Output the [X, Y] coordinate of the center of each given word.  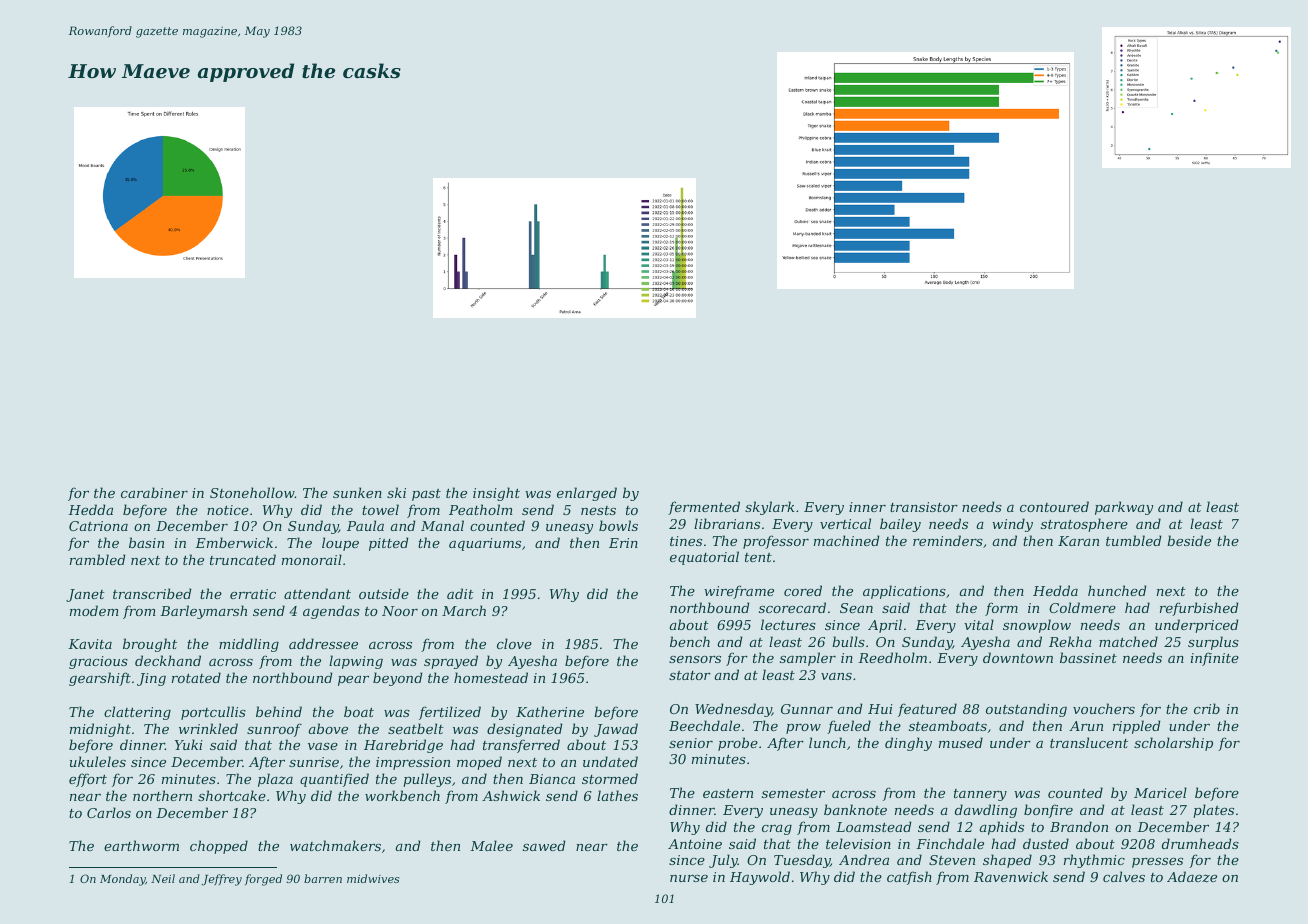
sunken [357, 492]
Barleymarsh [203, 612]
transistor [924, 507]
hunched [1117, 590]
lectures [788, 624]
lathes [617, 795]
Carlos [109, 812]
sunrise [314, 762]
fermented [704, 508]
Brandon [1079, 826]
